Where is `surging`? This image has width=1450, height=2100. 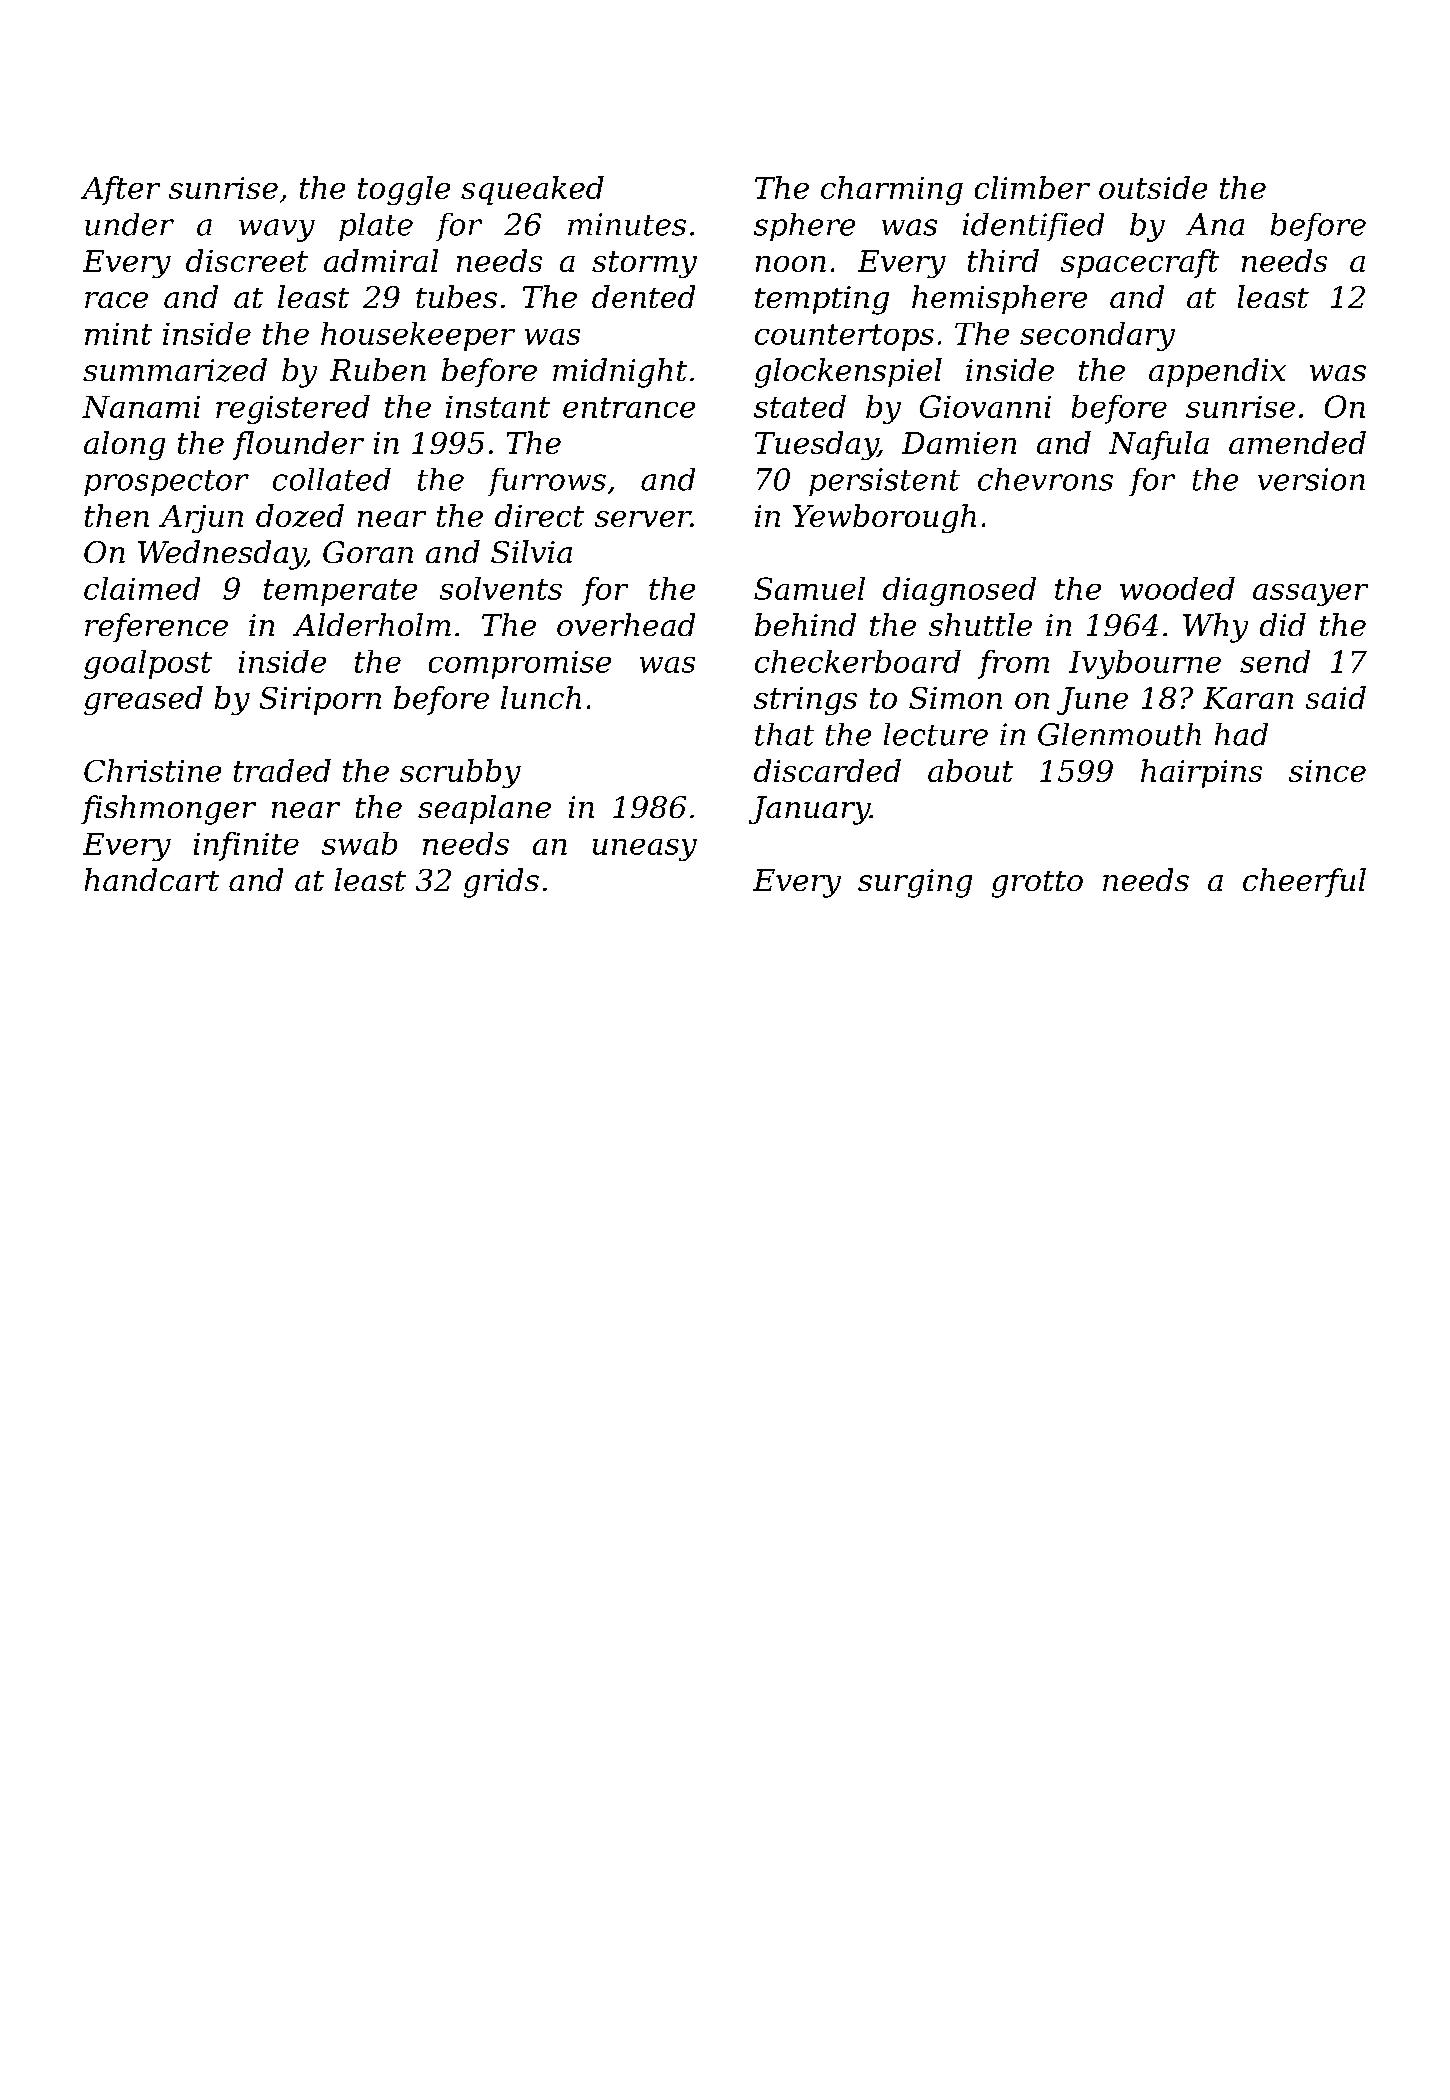
surging is located at coordinates (915, 883).
